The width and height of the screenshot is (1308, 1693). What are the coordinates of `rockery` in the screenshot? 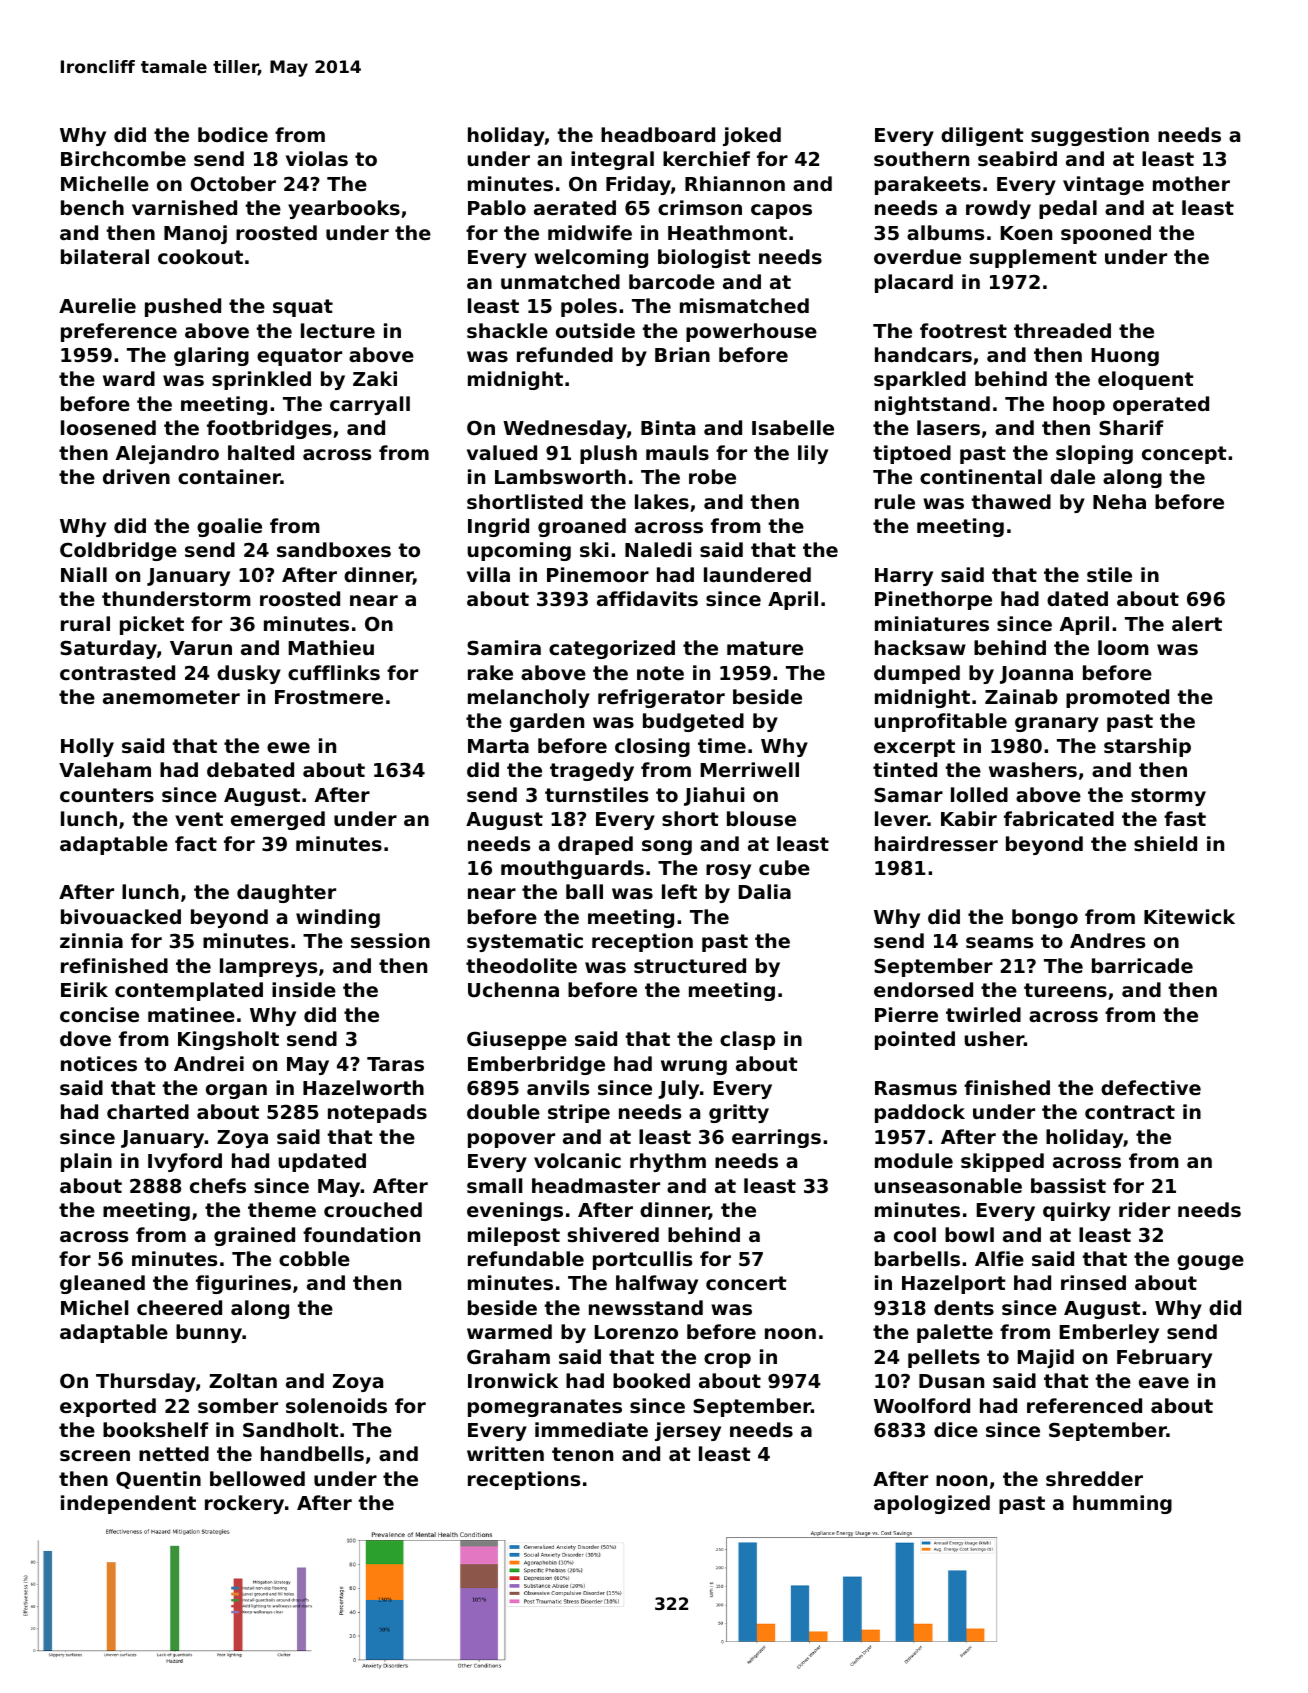 It's located at (244, 1504).
